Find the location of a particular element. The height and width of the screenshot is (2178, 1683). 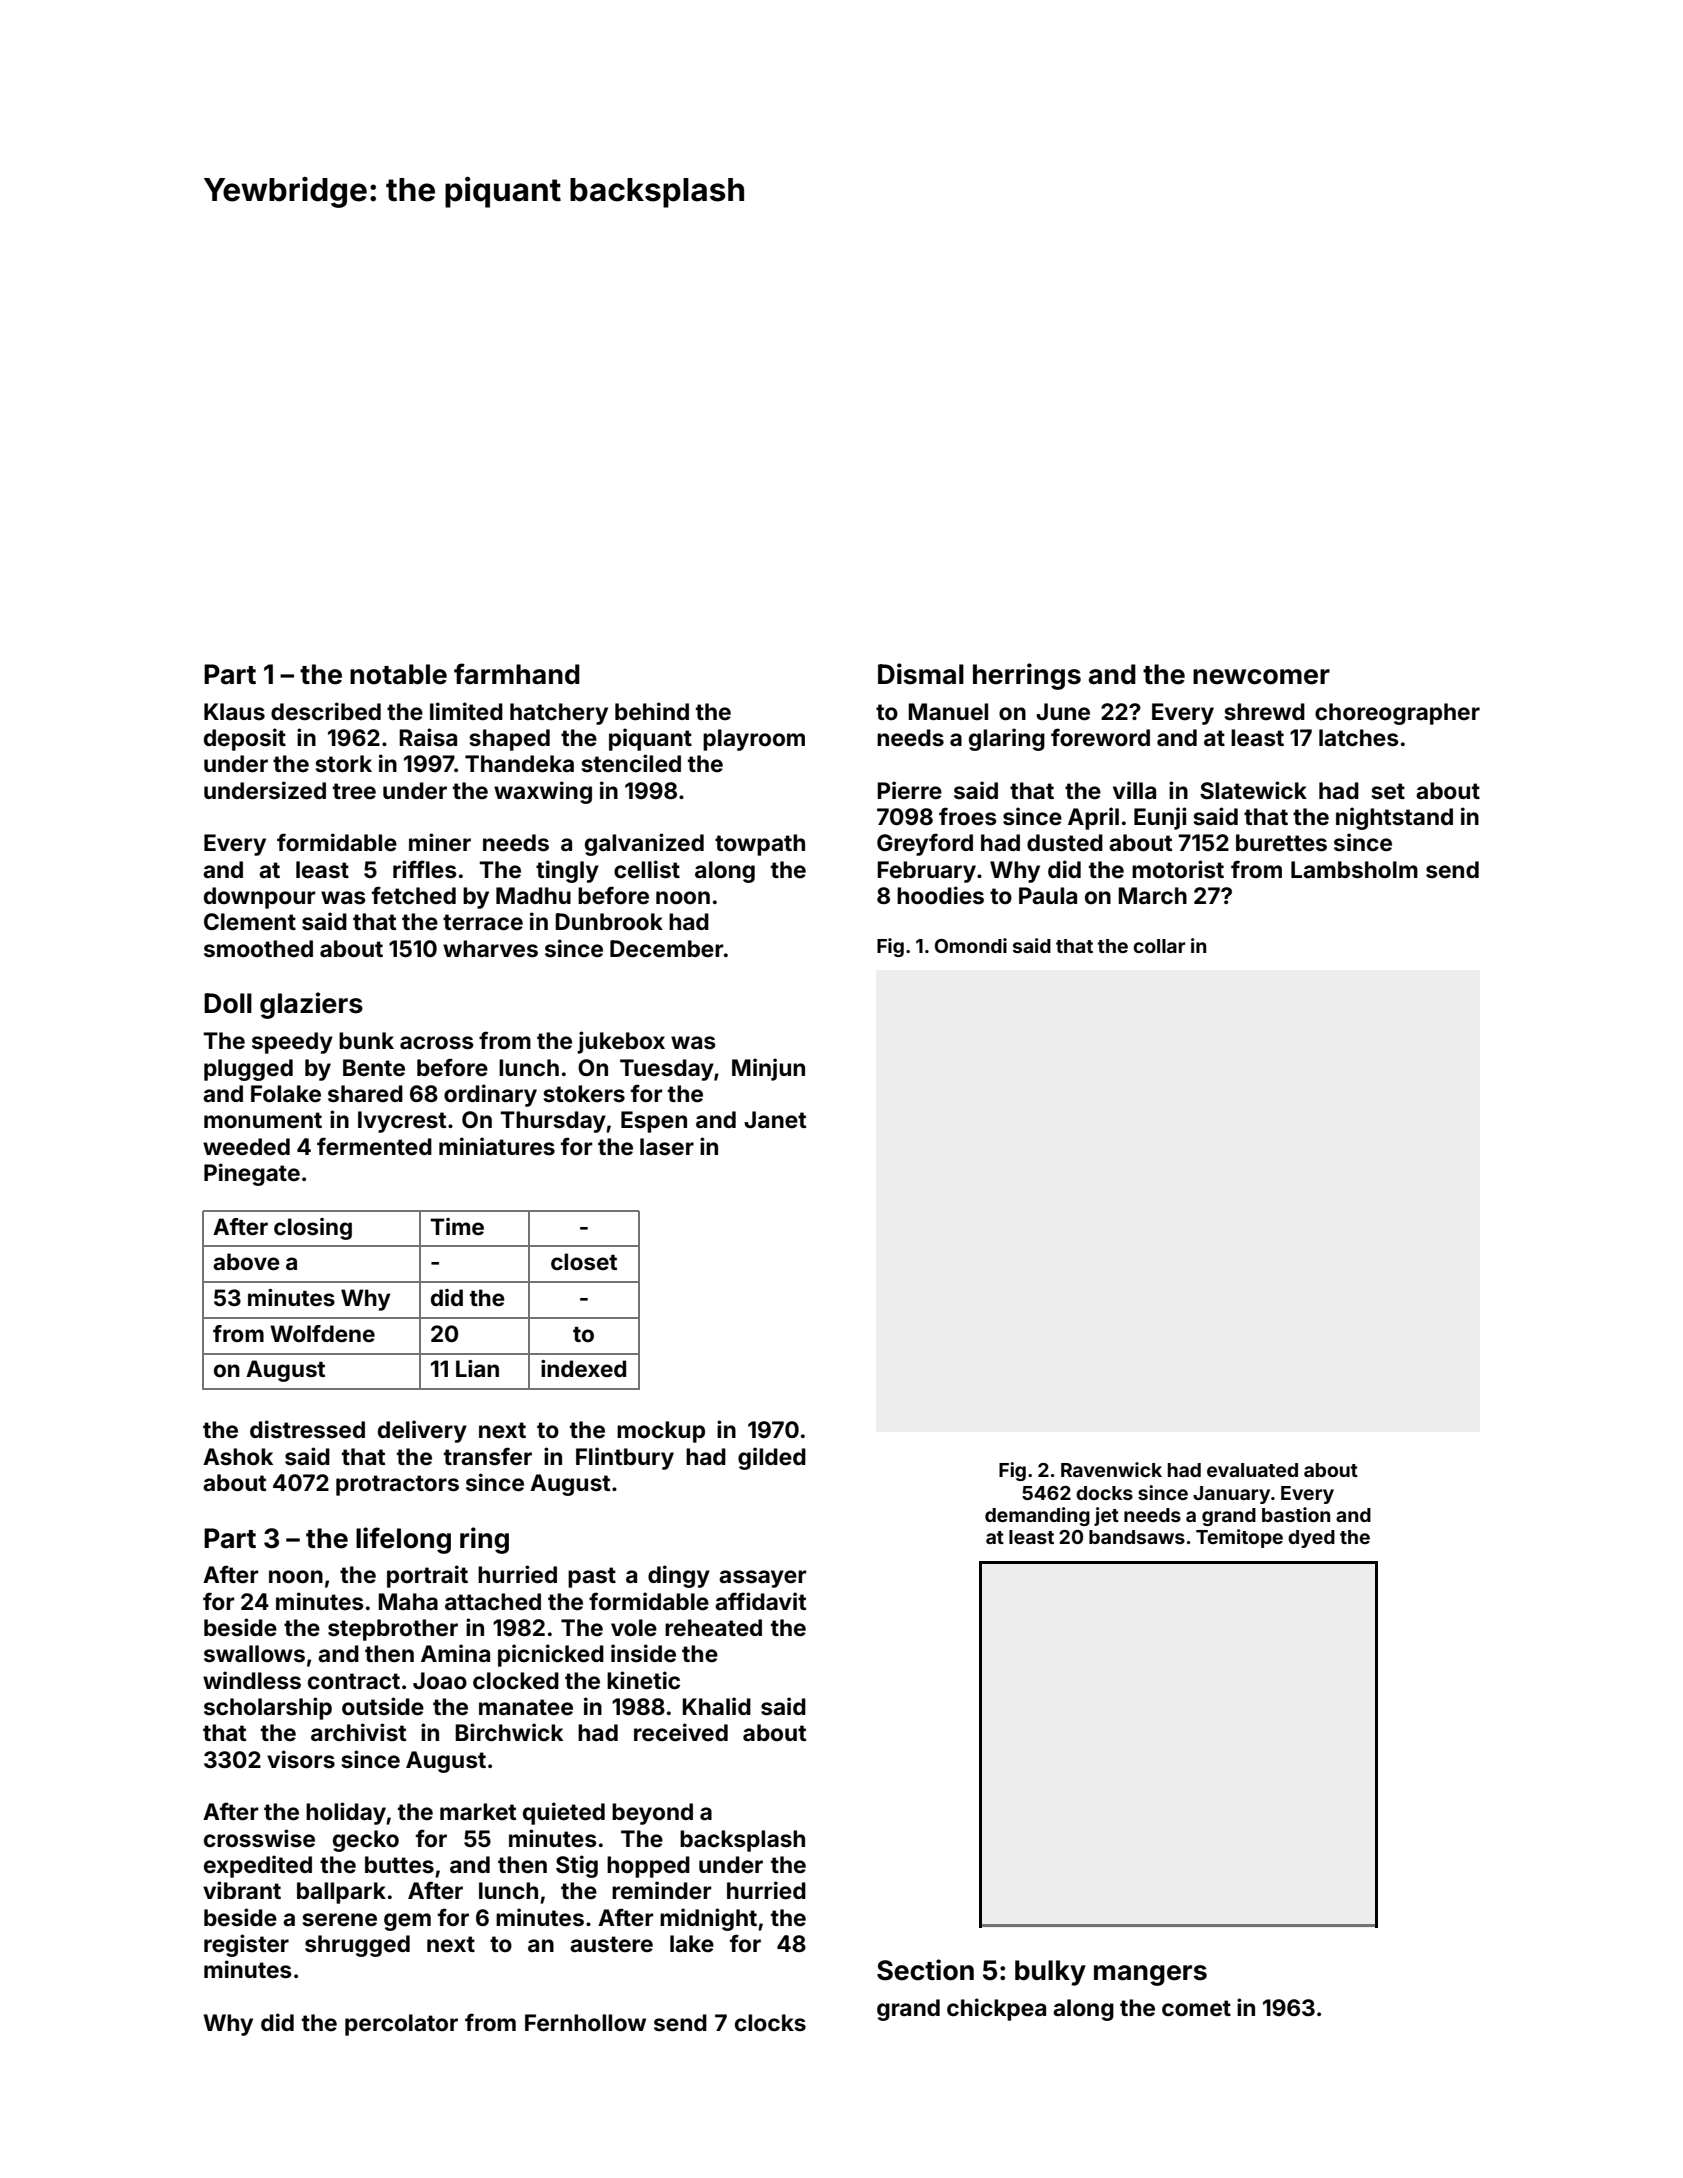

miner is located at coordinates (440, 842).
